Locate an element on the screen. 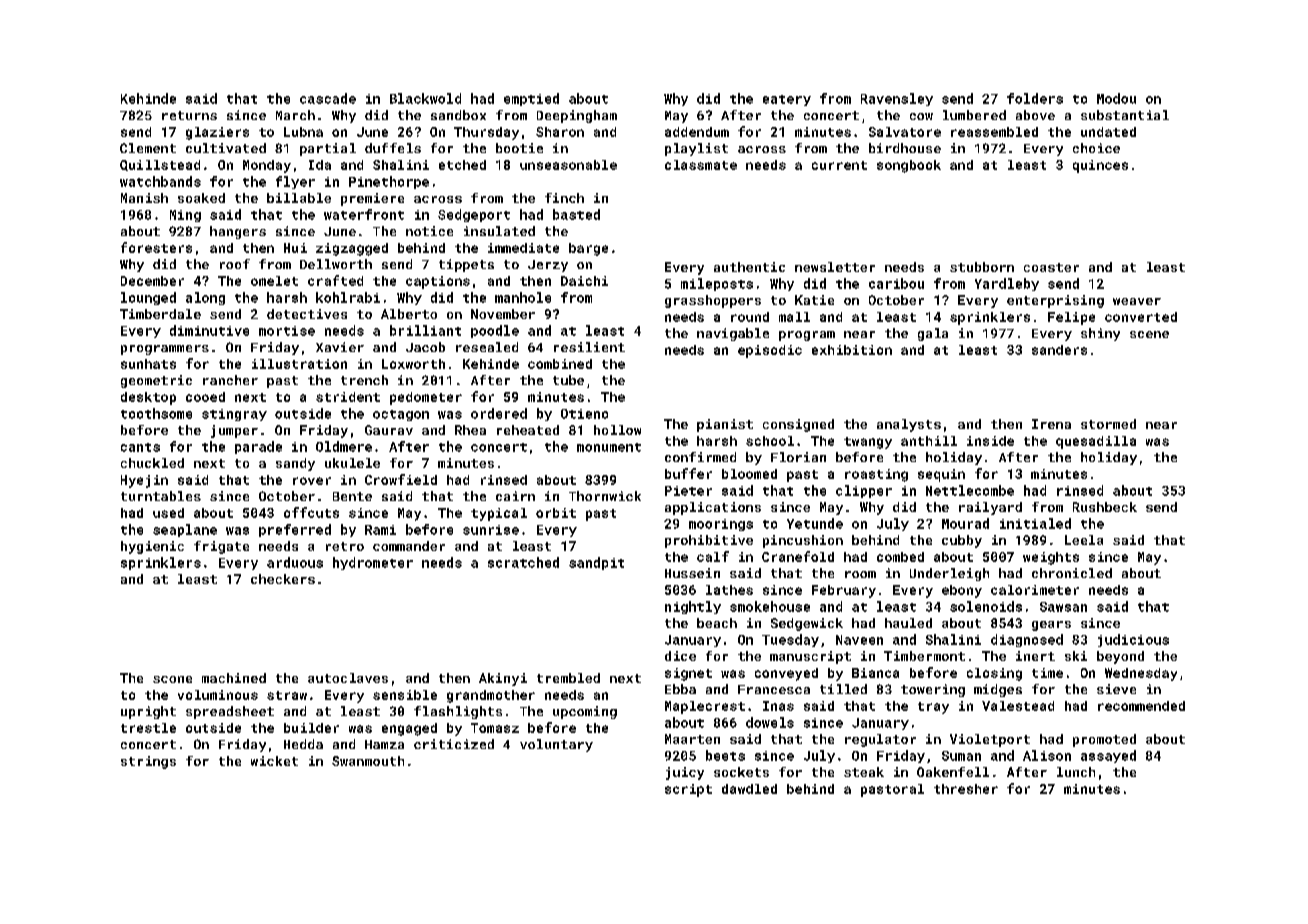 The height and width of the screenshot is (924, 1308). Hamza is located at coordinates (384, 744).
